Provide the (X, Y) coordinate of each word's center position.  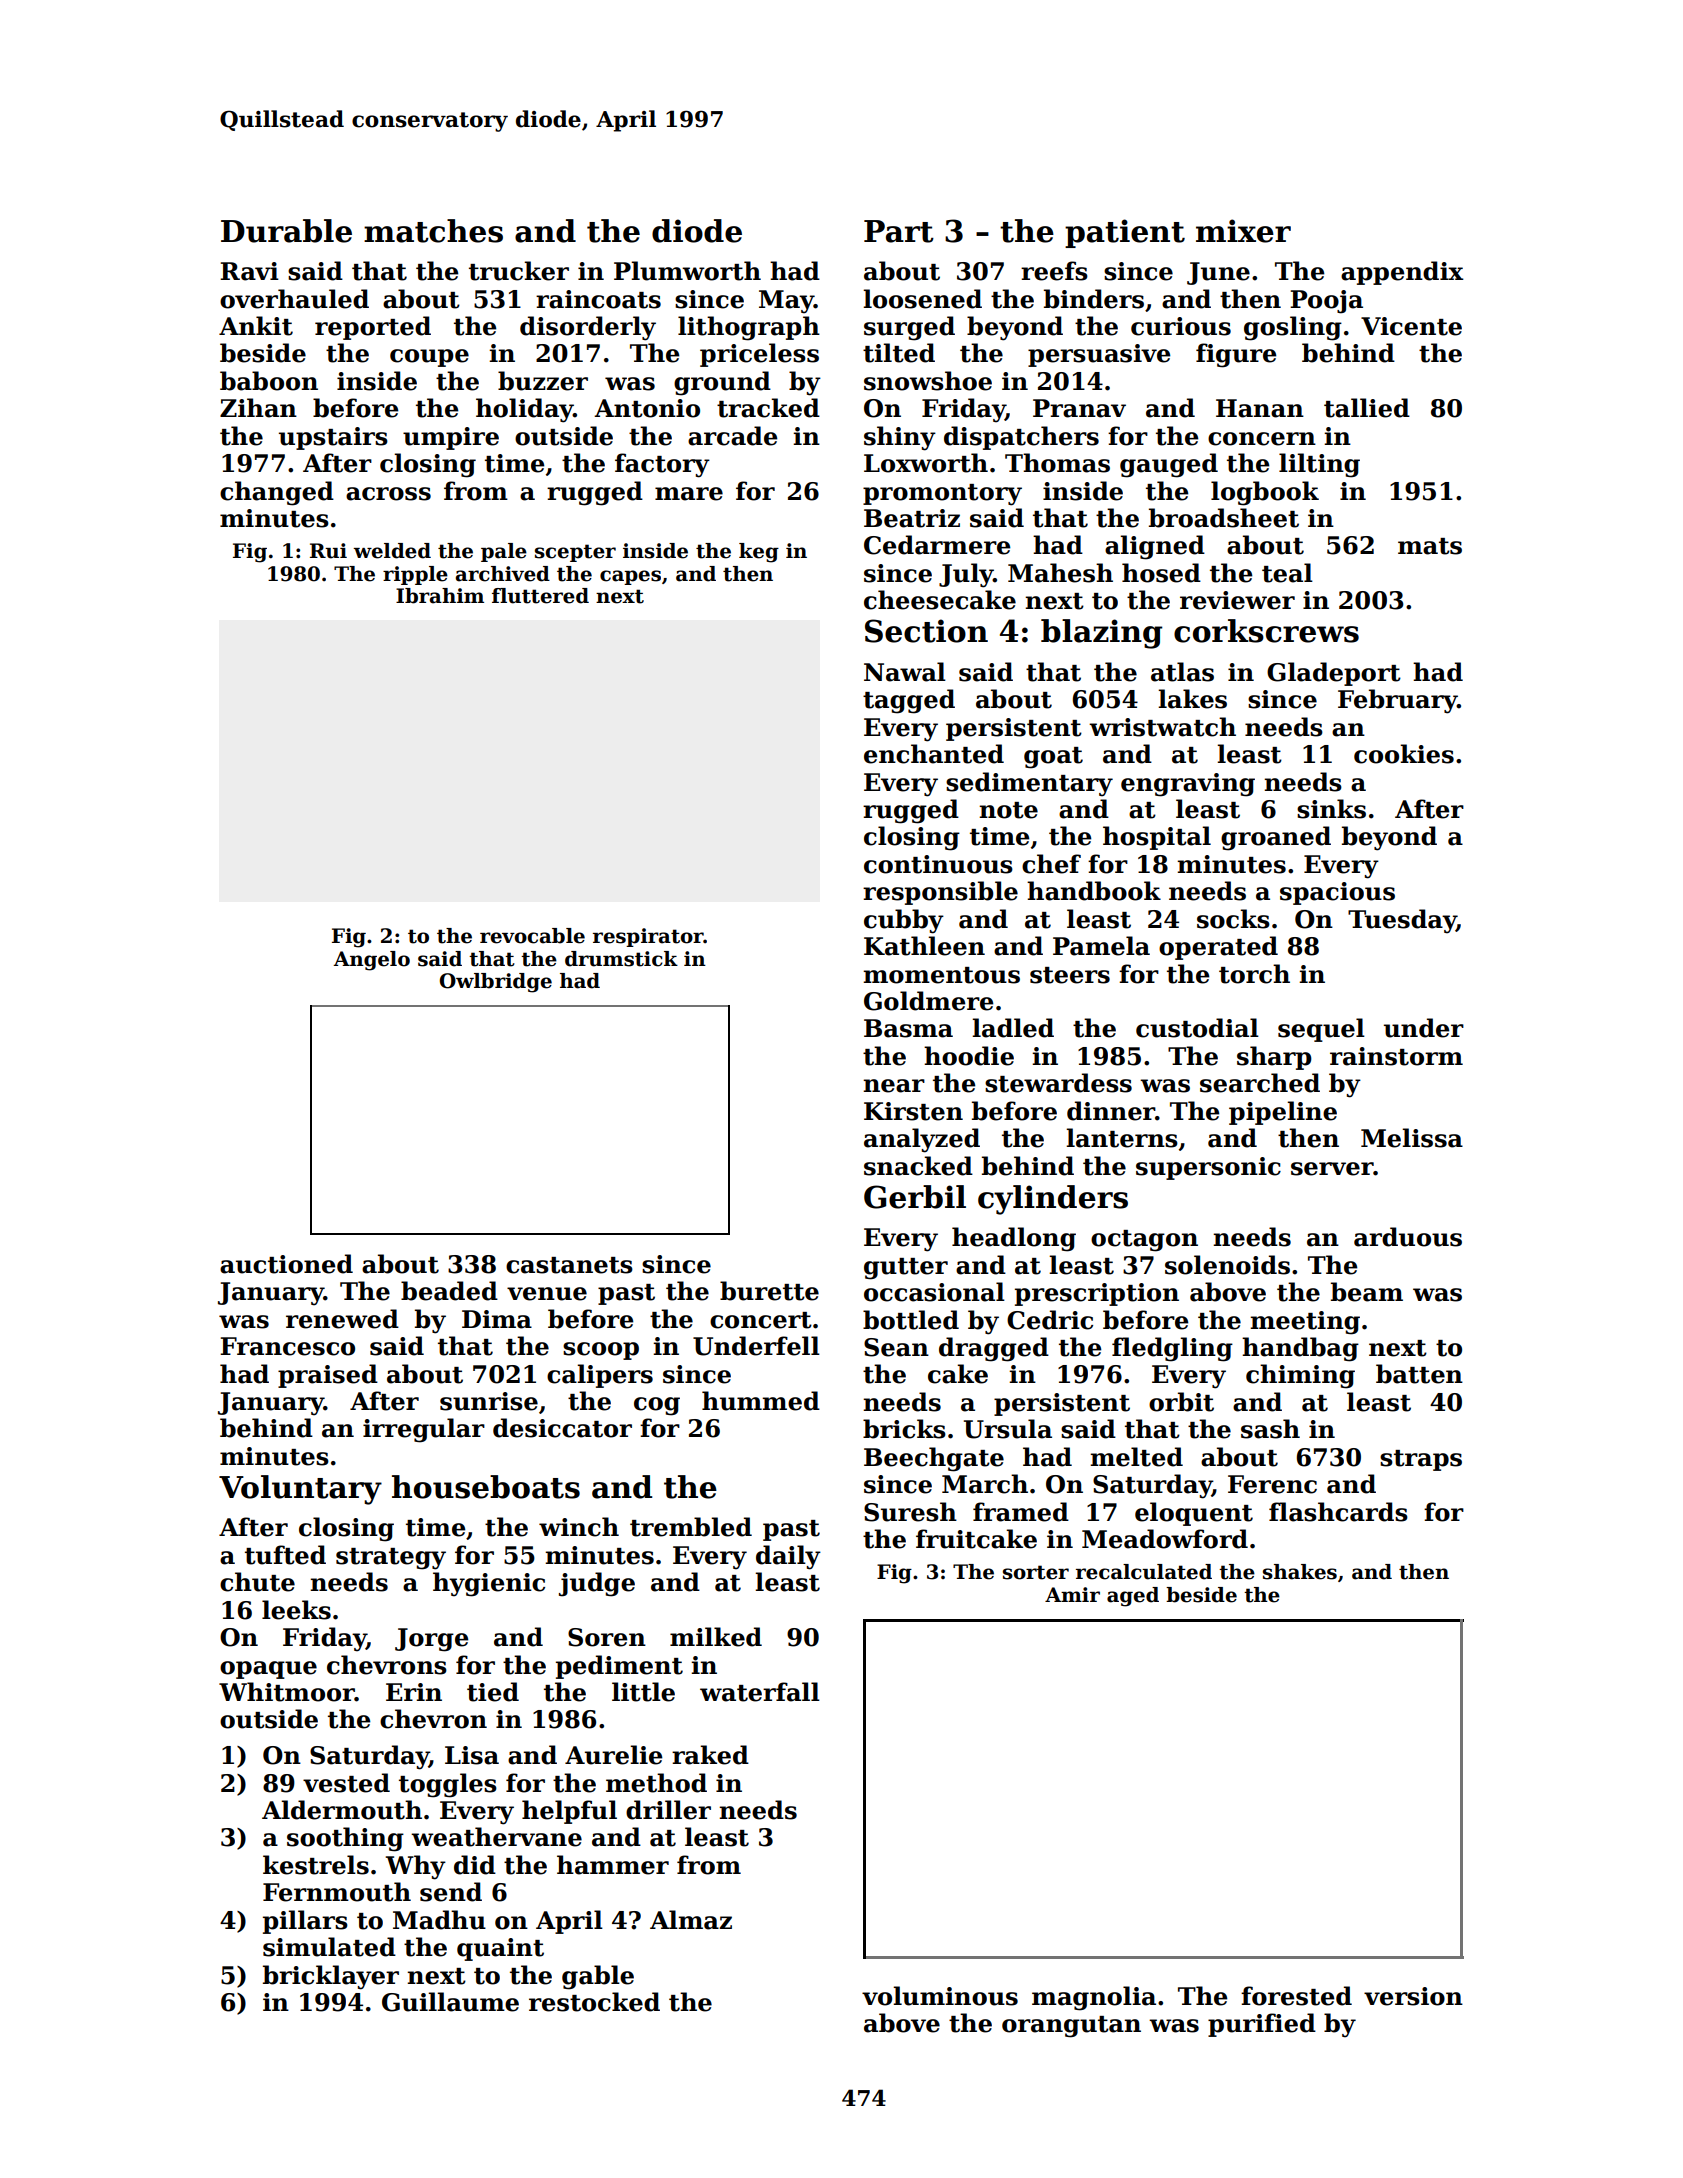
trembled (691, 1527)
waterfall (760, 1692)
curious (1181, 326)
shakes (1300, 1572)
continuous (938, 864)
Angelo (372, 961)
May (786, 302)
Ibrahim (440, 596)
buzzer (543, 381)
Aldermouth (342, 1810)
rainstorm (1396, 1056)
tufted (285, 1555)
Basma (908, 1028)
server (1332, 1169)
